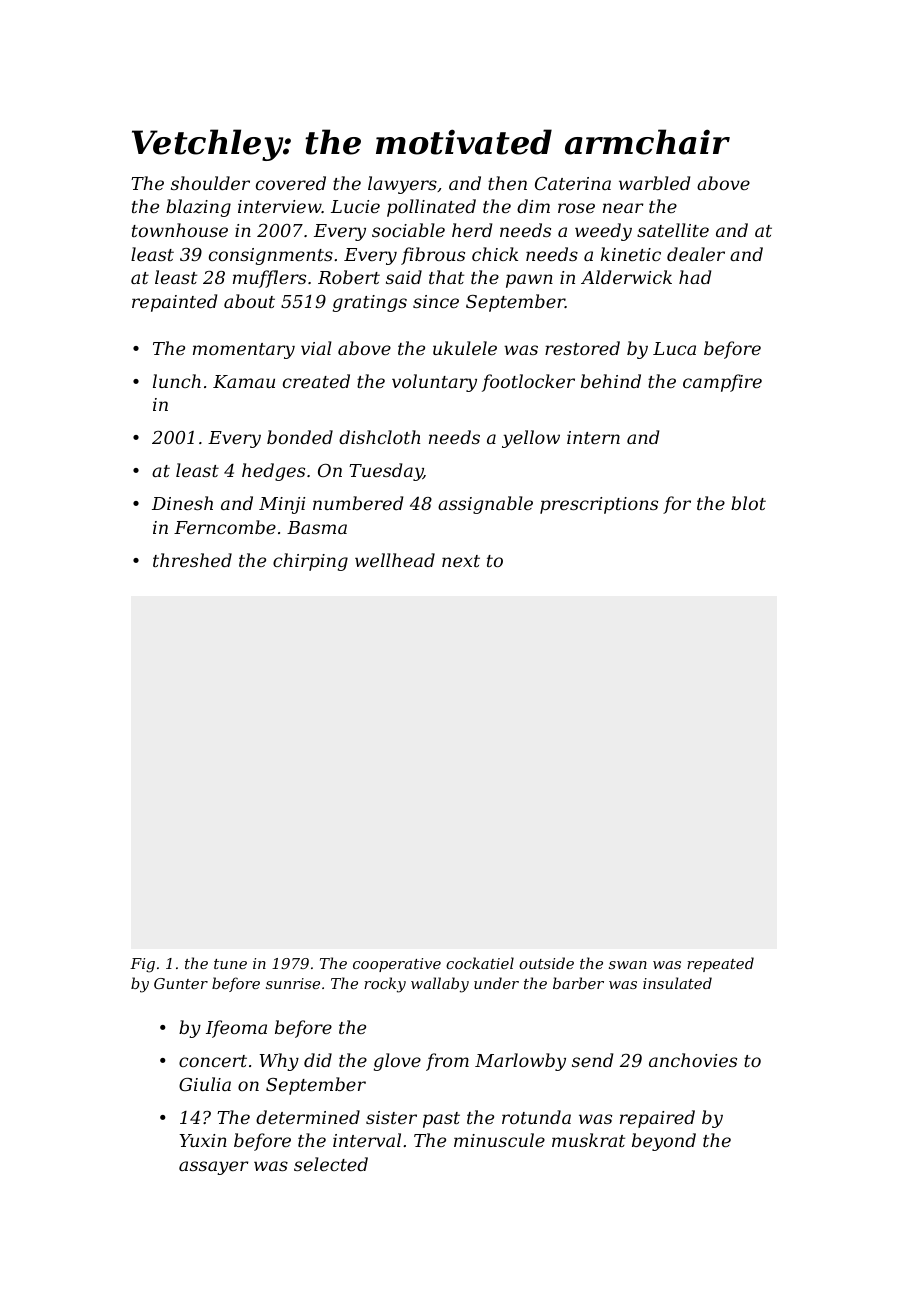 The height and width of the document is (1316, 908). I want to click on interval, so click(367, 1140).
